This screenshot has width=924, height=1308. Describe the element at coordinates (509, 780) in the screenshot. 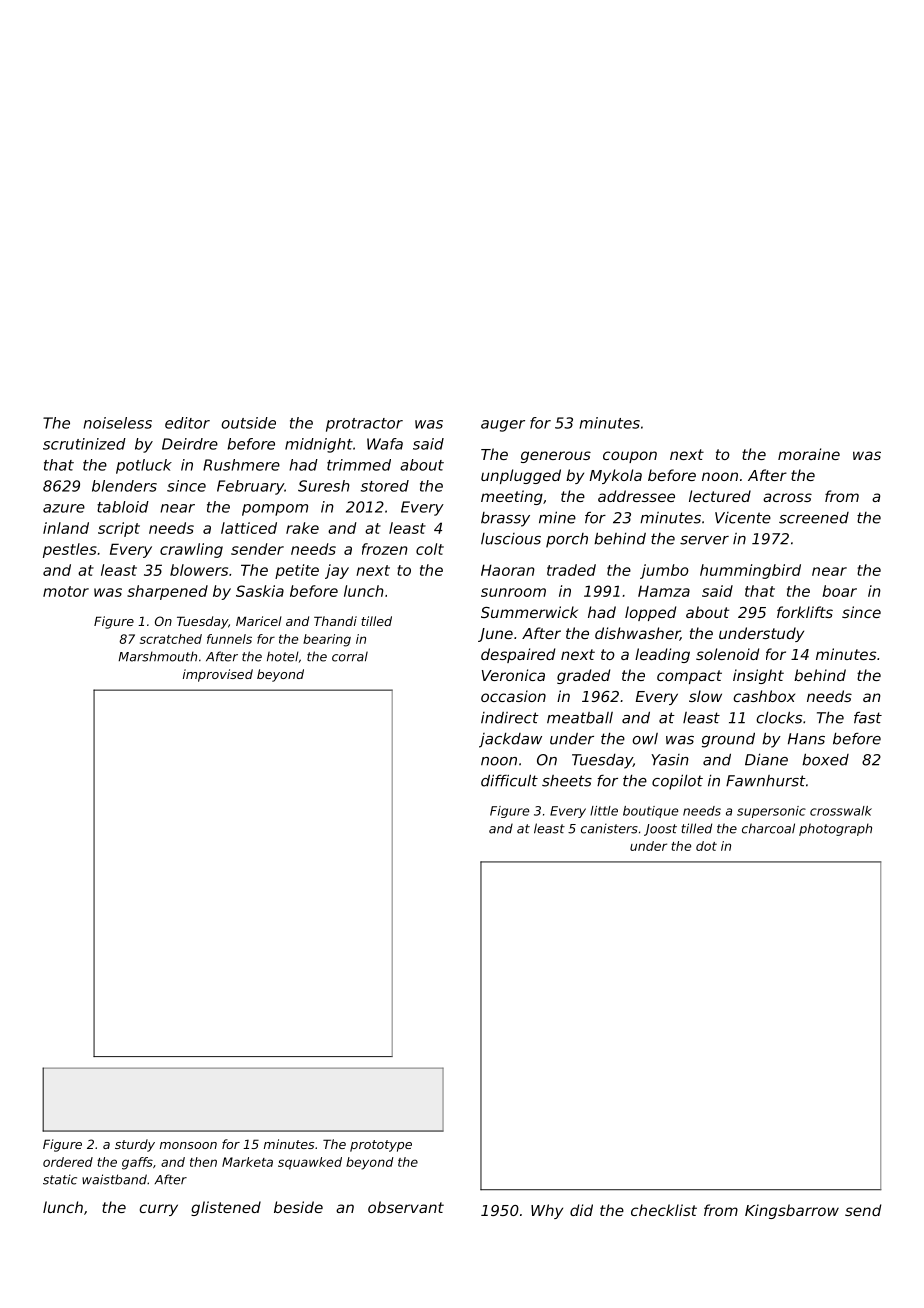

I see `difficult` at that location.
